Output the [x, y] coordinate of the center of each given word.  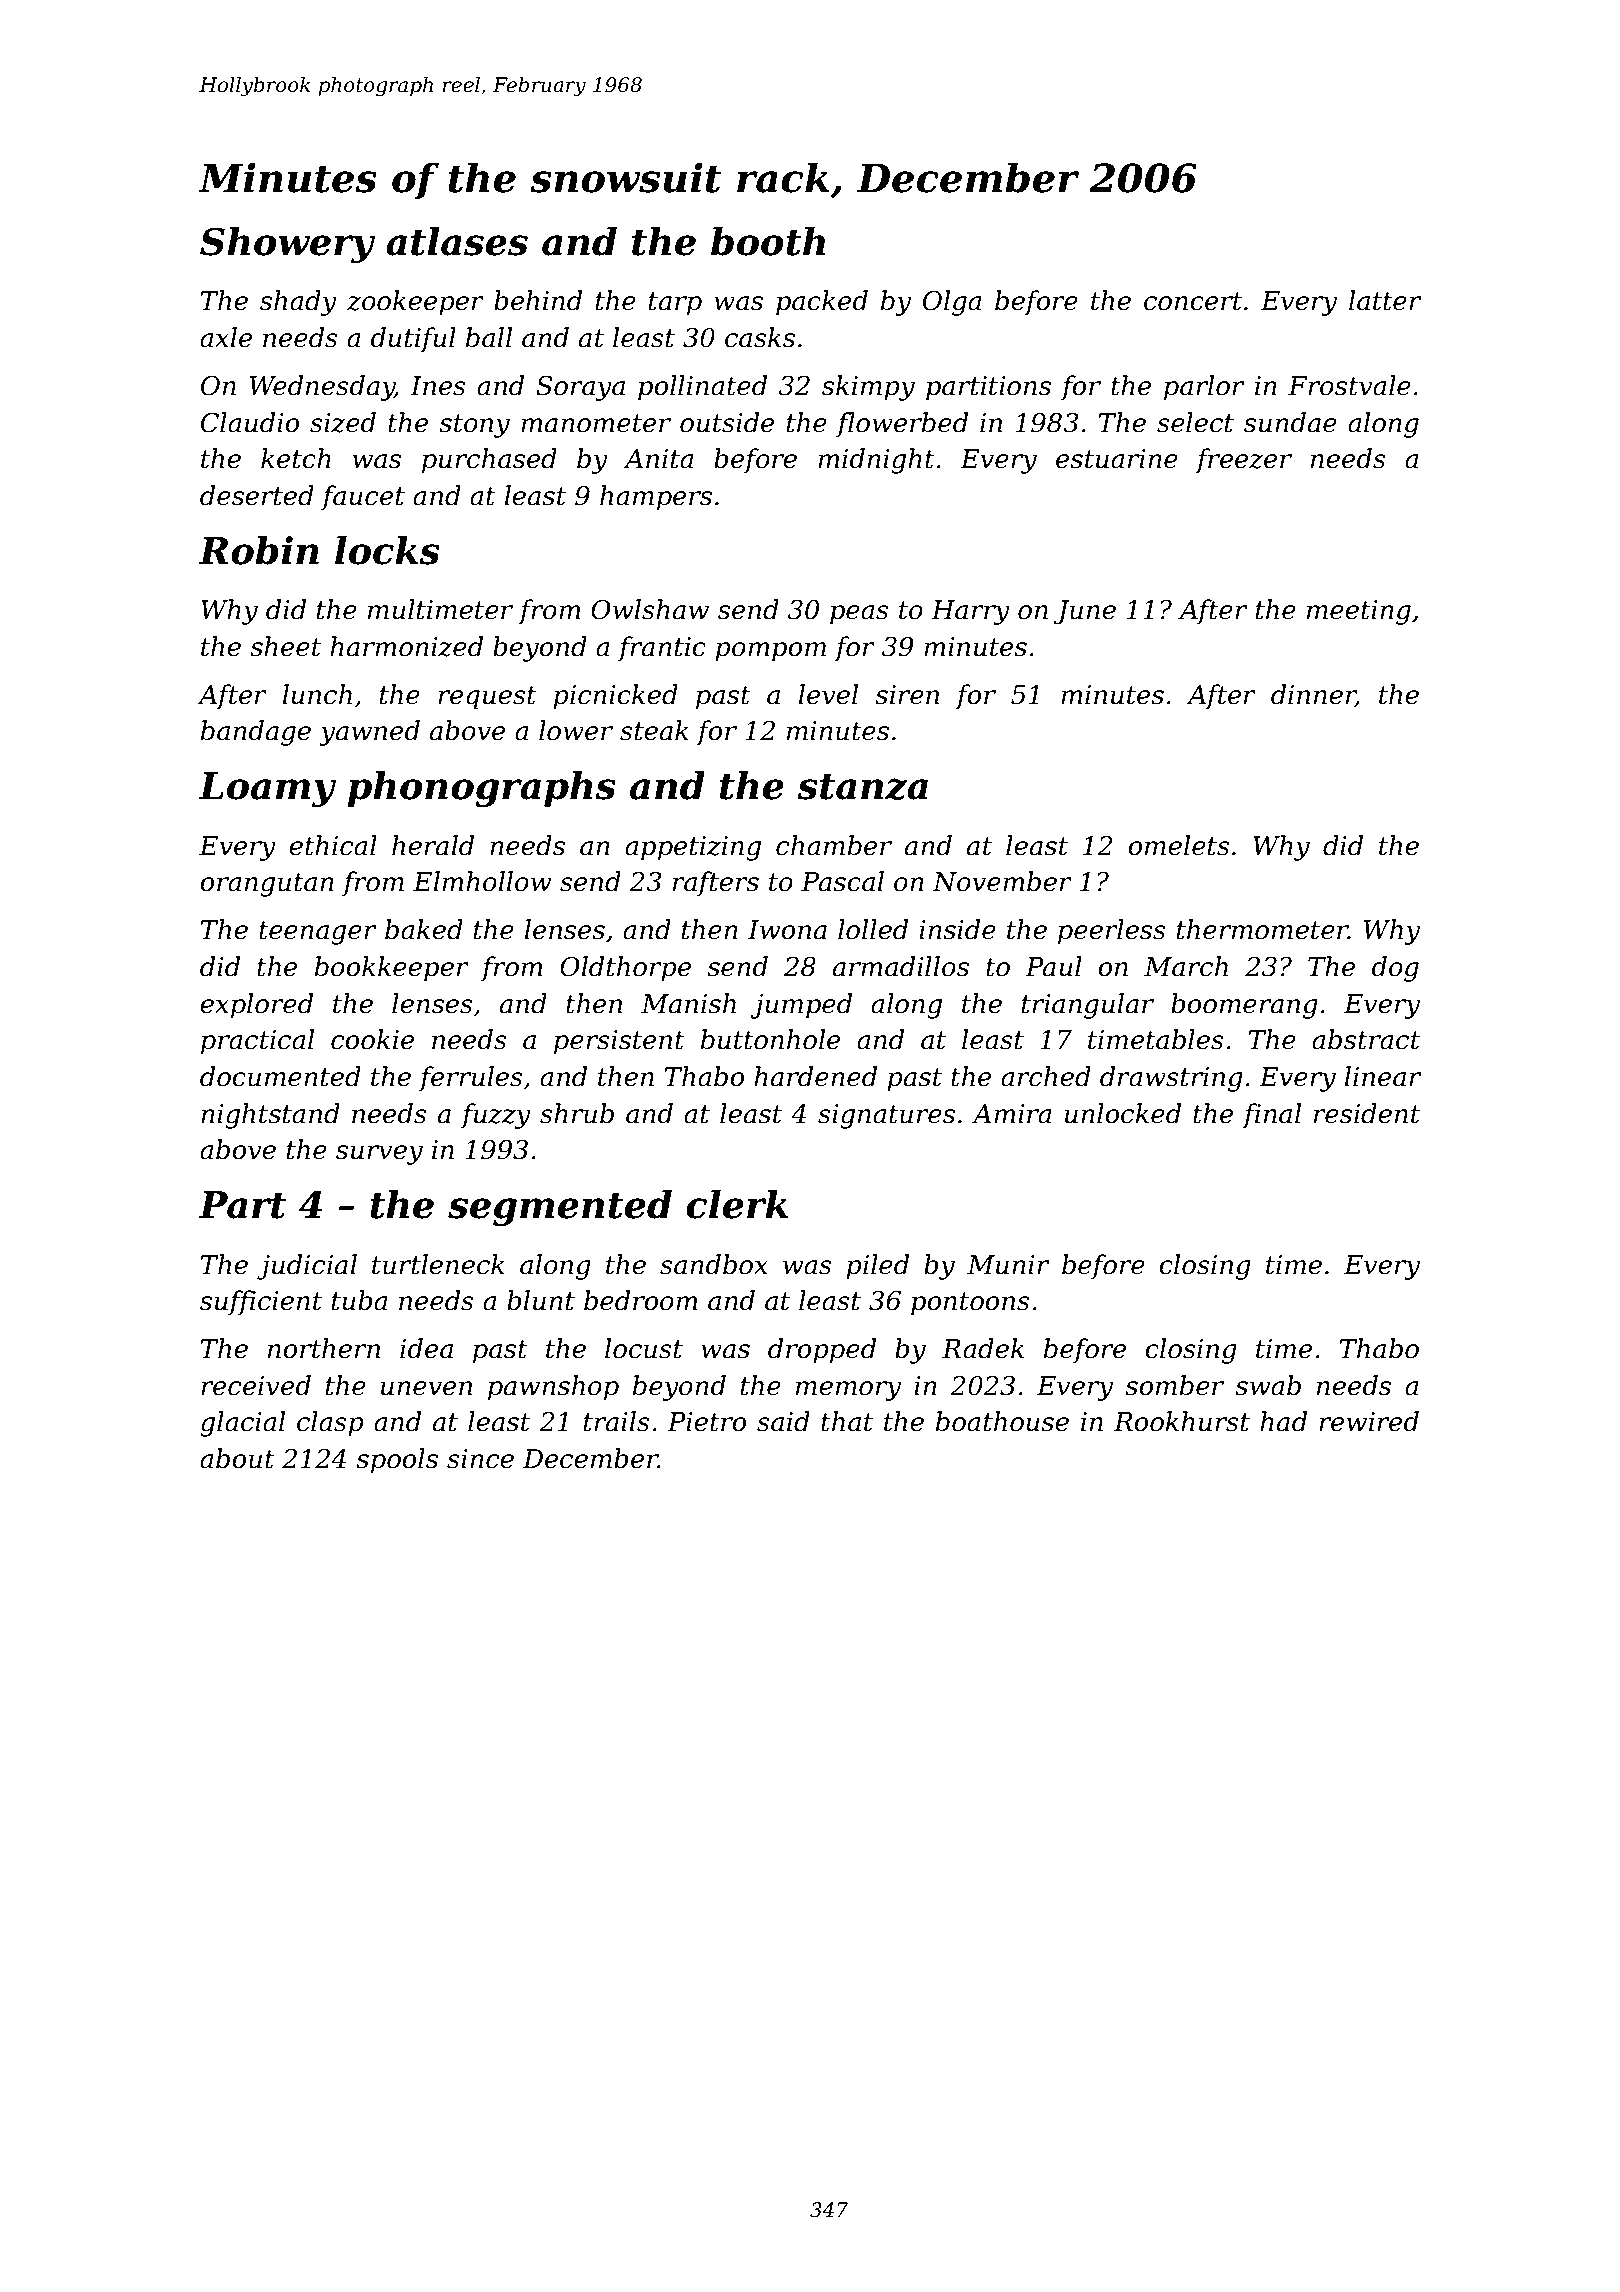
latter [1385, 300]
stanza [862, 787]
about [237, 1458]
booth [768, 241]
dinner [1313, 695]
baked [424, 929]
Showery [287, 245]
